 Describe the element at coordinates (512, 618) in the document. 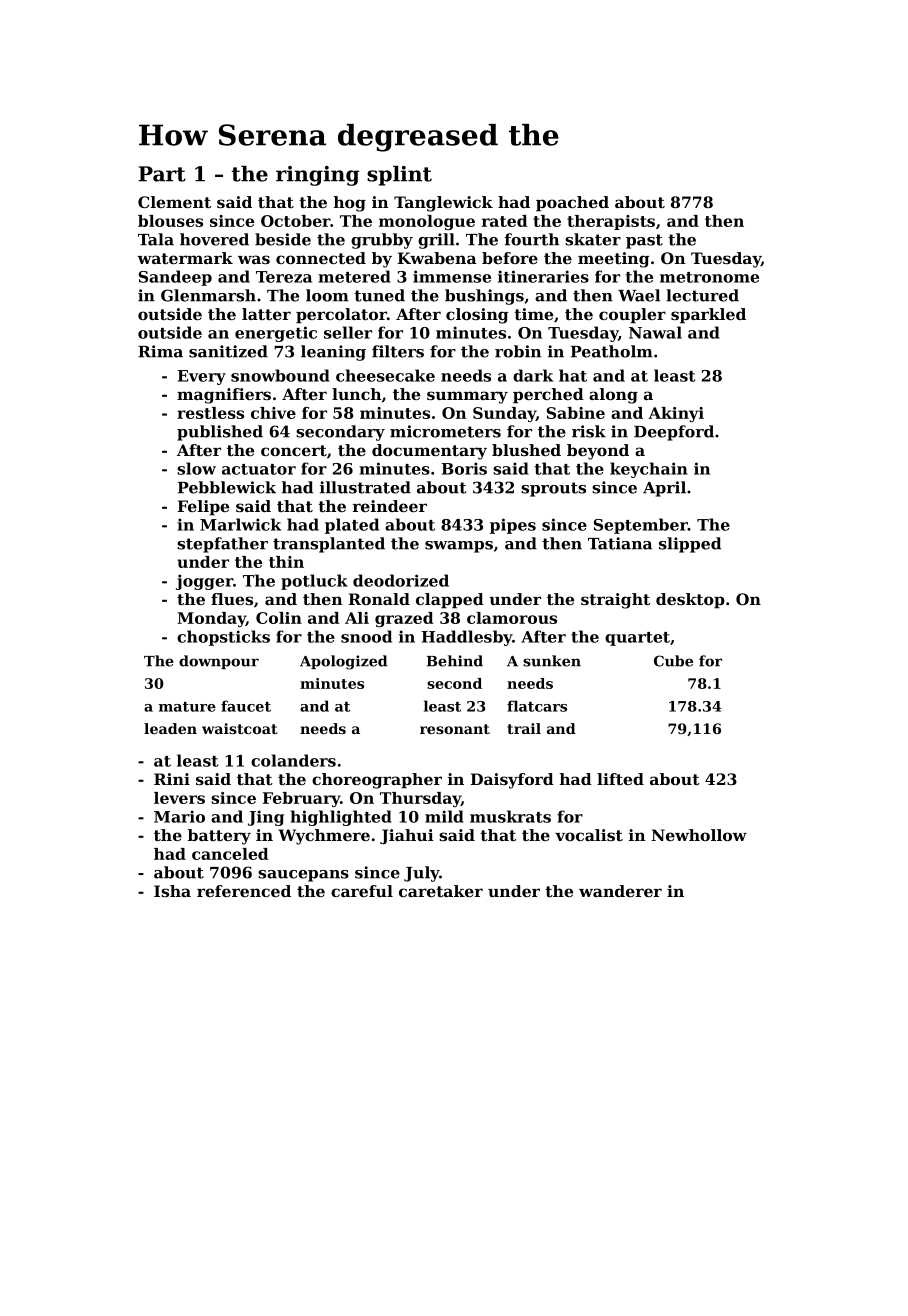

I see `clamorous` at that location.
